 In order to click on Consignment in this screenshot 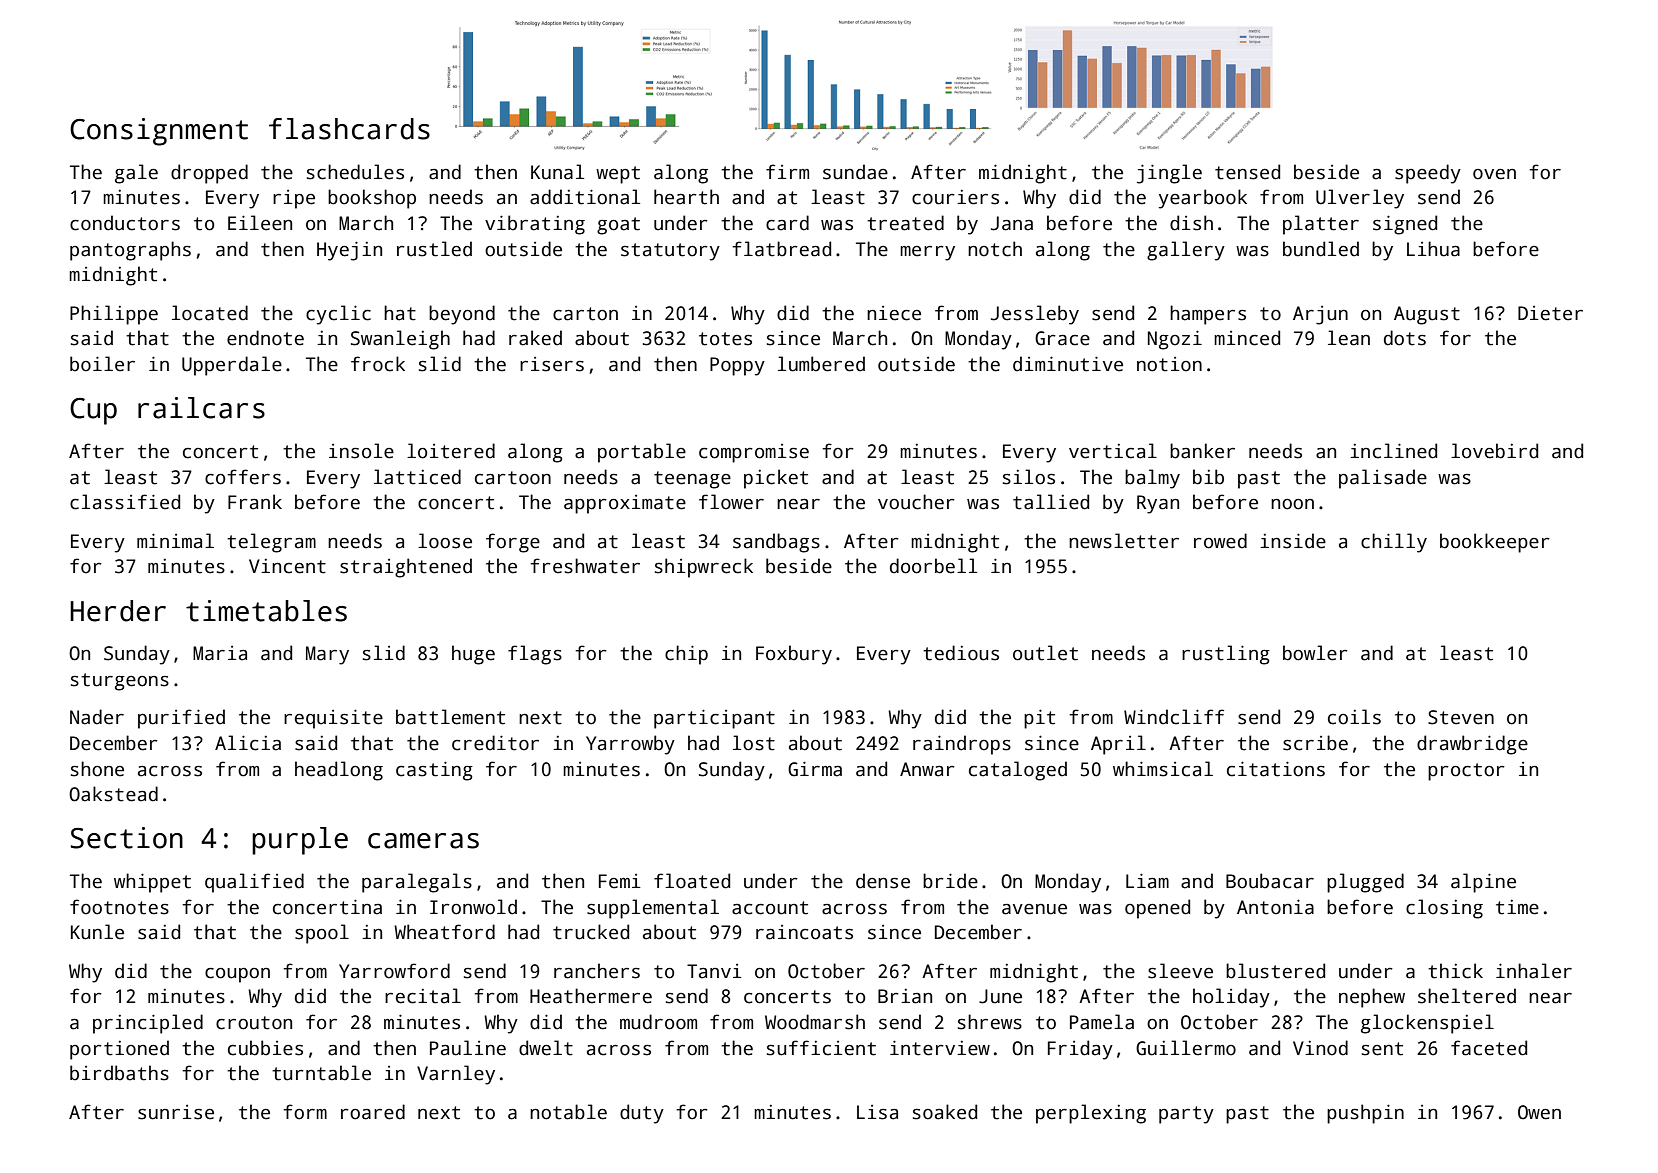, I will do `click(159, 132)`.
